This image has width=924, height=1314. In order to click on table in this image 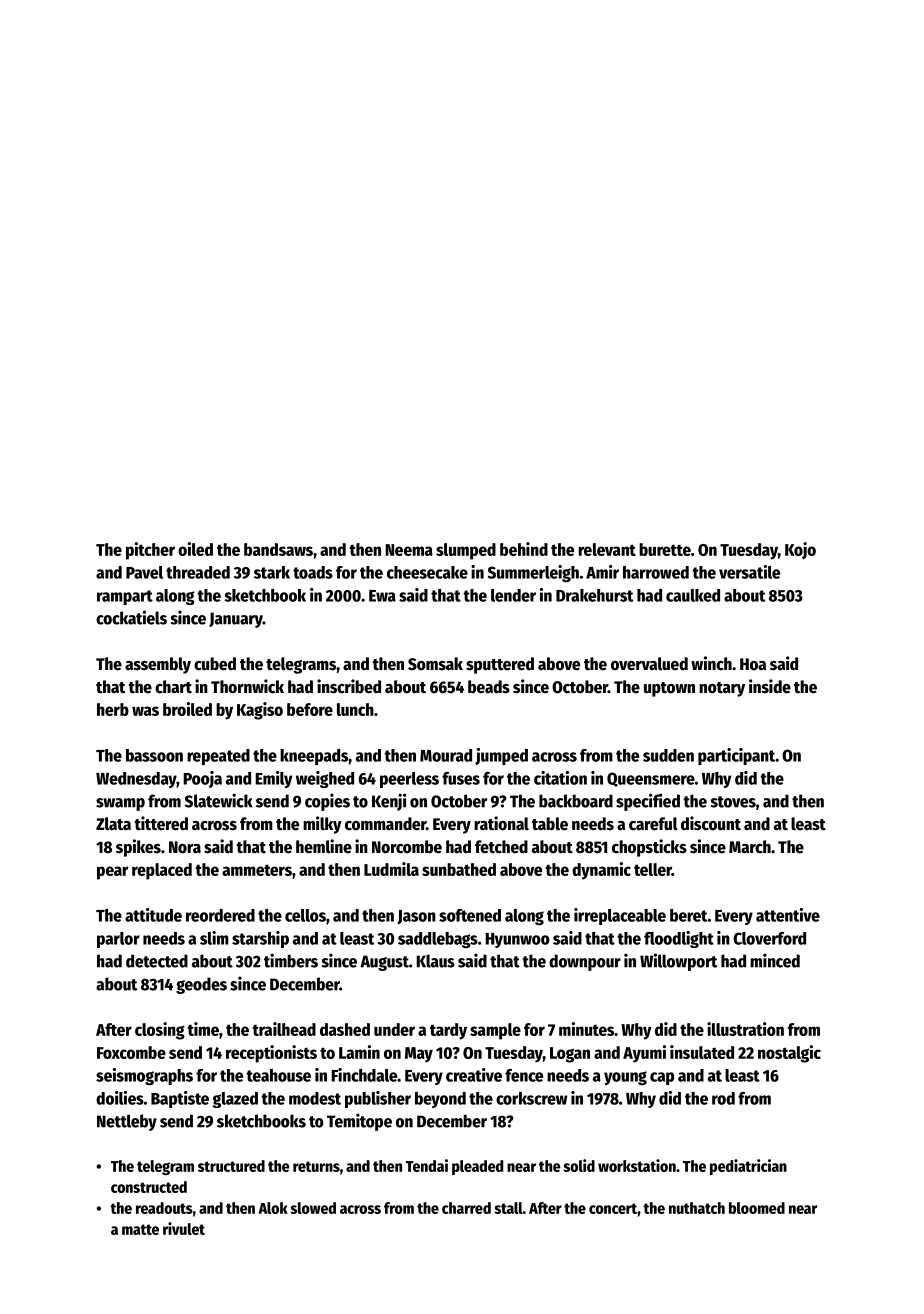, I will do `click(550, 824)`.
